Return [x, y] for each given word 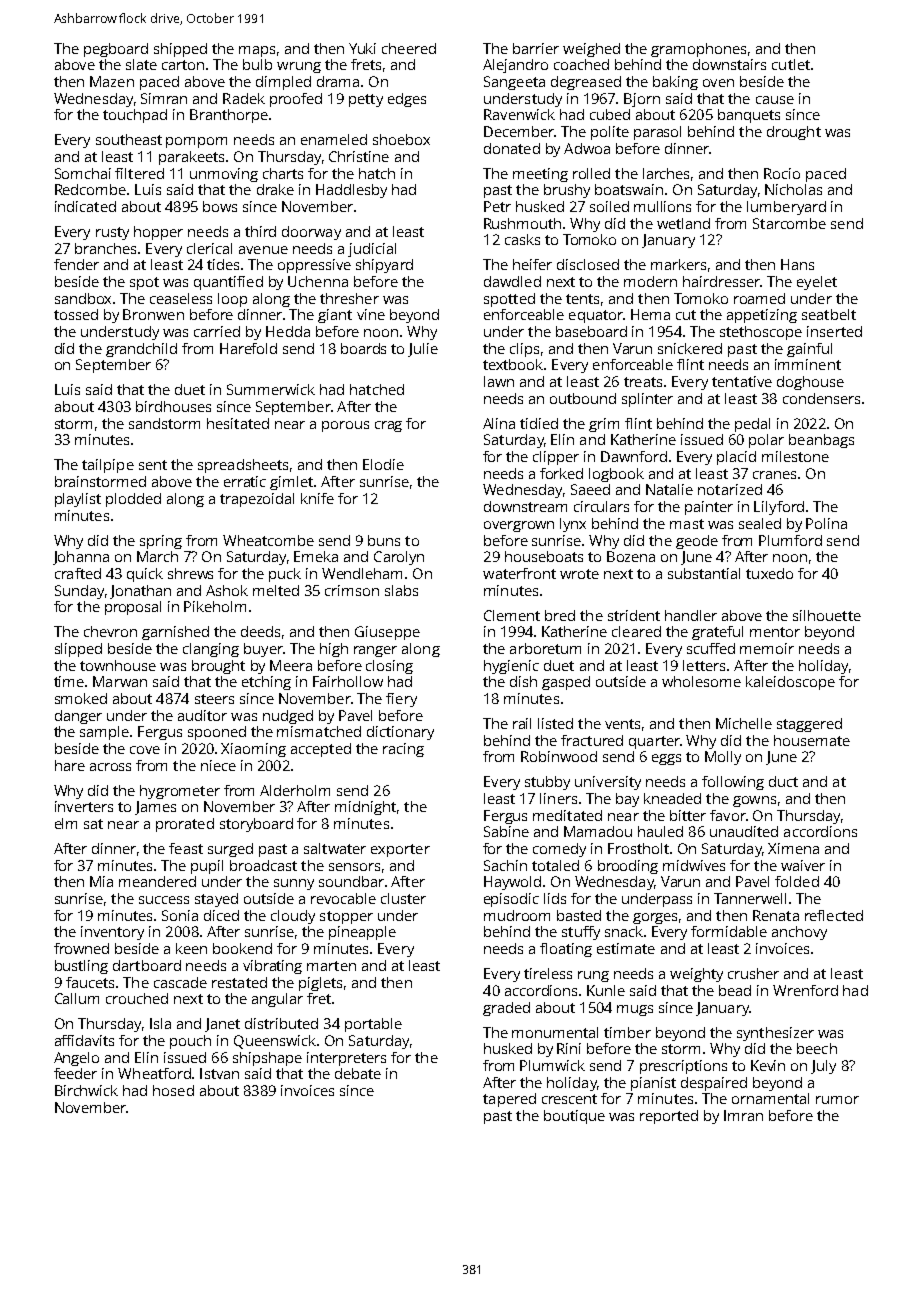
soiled [609, 206]
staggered [809, 725]
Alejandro [515, 66]
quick [145, 575]
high [334, 650]
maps [257, 51]
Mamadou [598, 831]
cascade [180, 982]
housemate [812, 740]
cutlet [791, 64]
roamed [759, 298]
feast [186, 848]
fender [76, 264]
